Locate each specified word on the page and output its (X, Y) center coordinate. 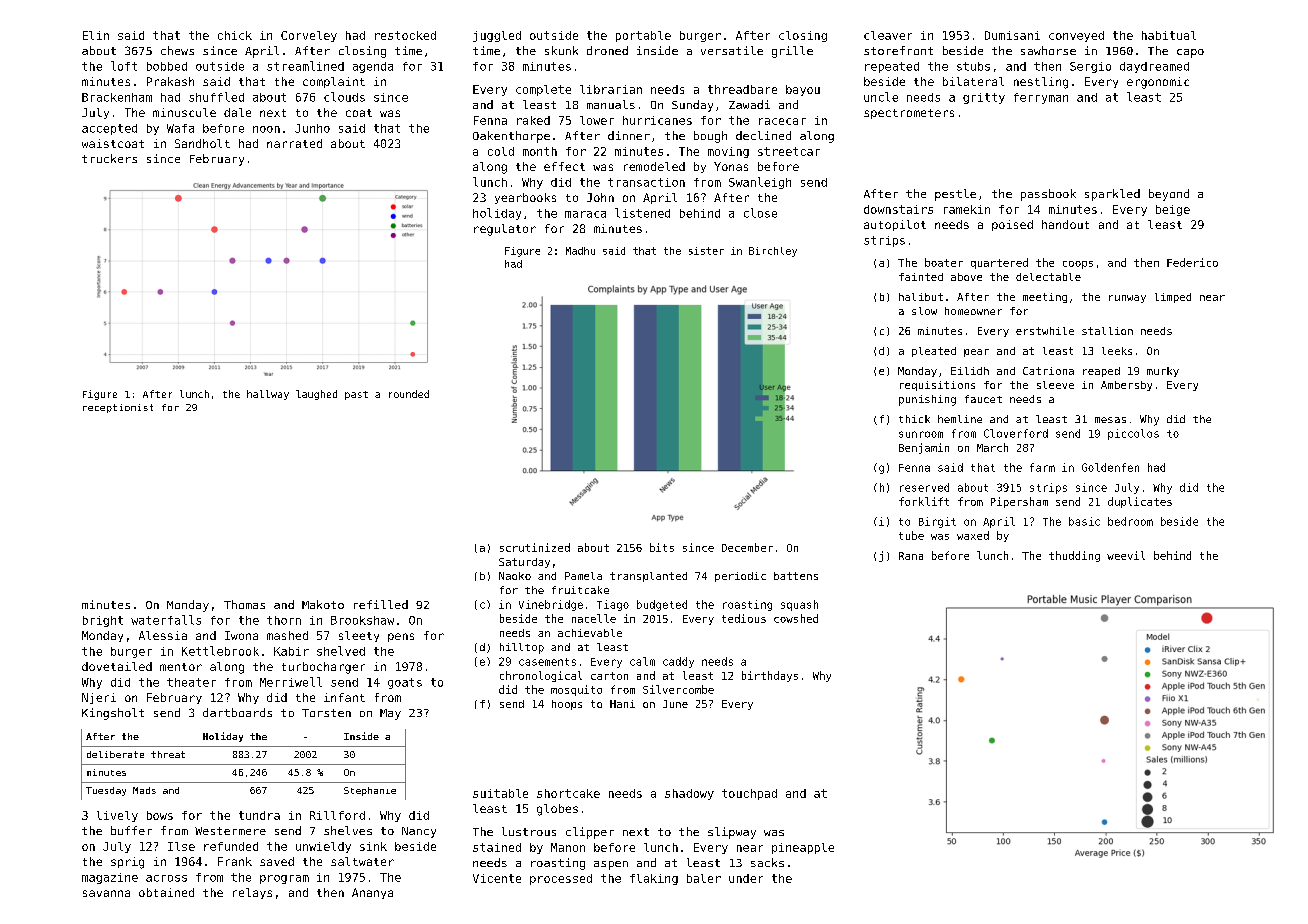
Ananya (372, 893)
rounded (409, 394)
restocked (405, 35)
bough (710, 137)
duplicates (1140, 502)
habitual (1169, 35)
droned (607, 50)
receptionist (118, 408)
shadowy (689, 794)
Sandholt (202, 143)
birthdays (770, 676)
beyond (1169, 195)
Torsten (326, 713)
